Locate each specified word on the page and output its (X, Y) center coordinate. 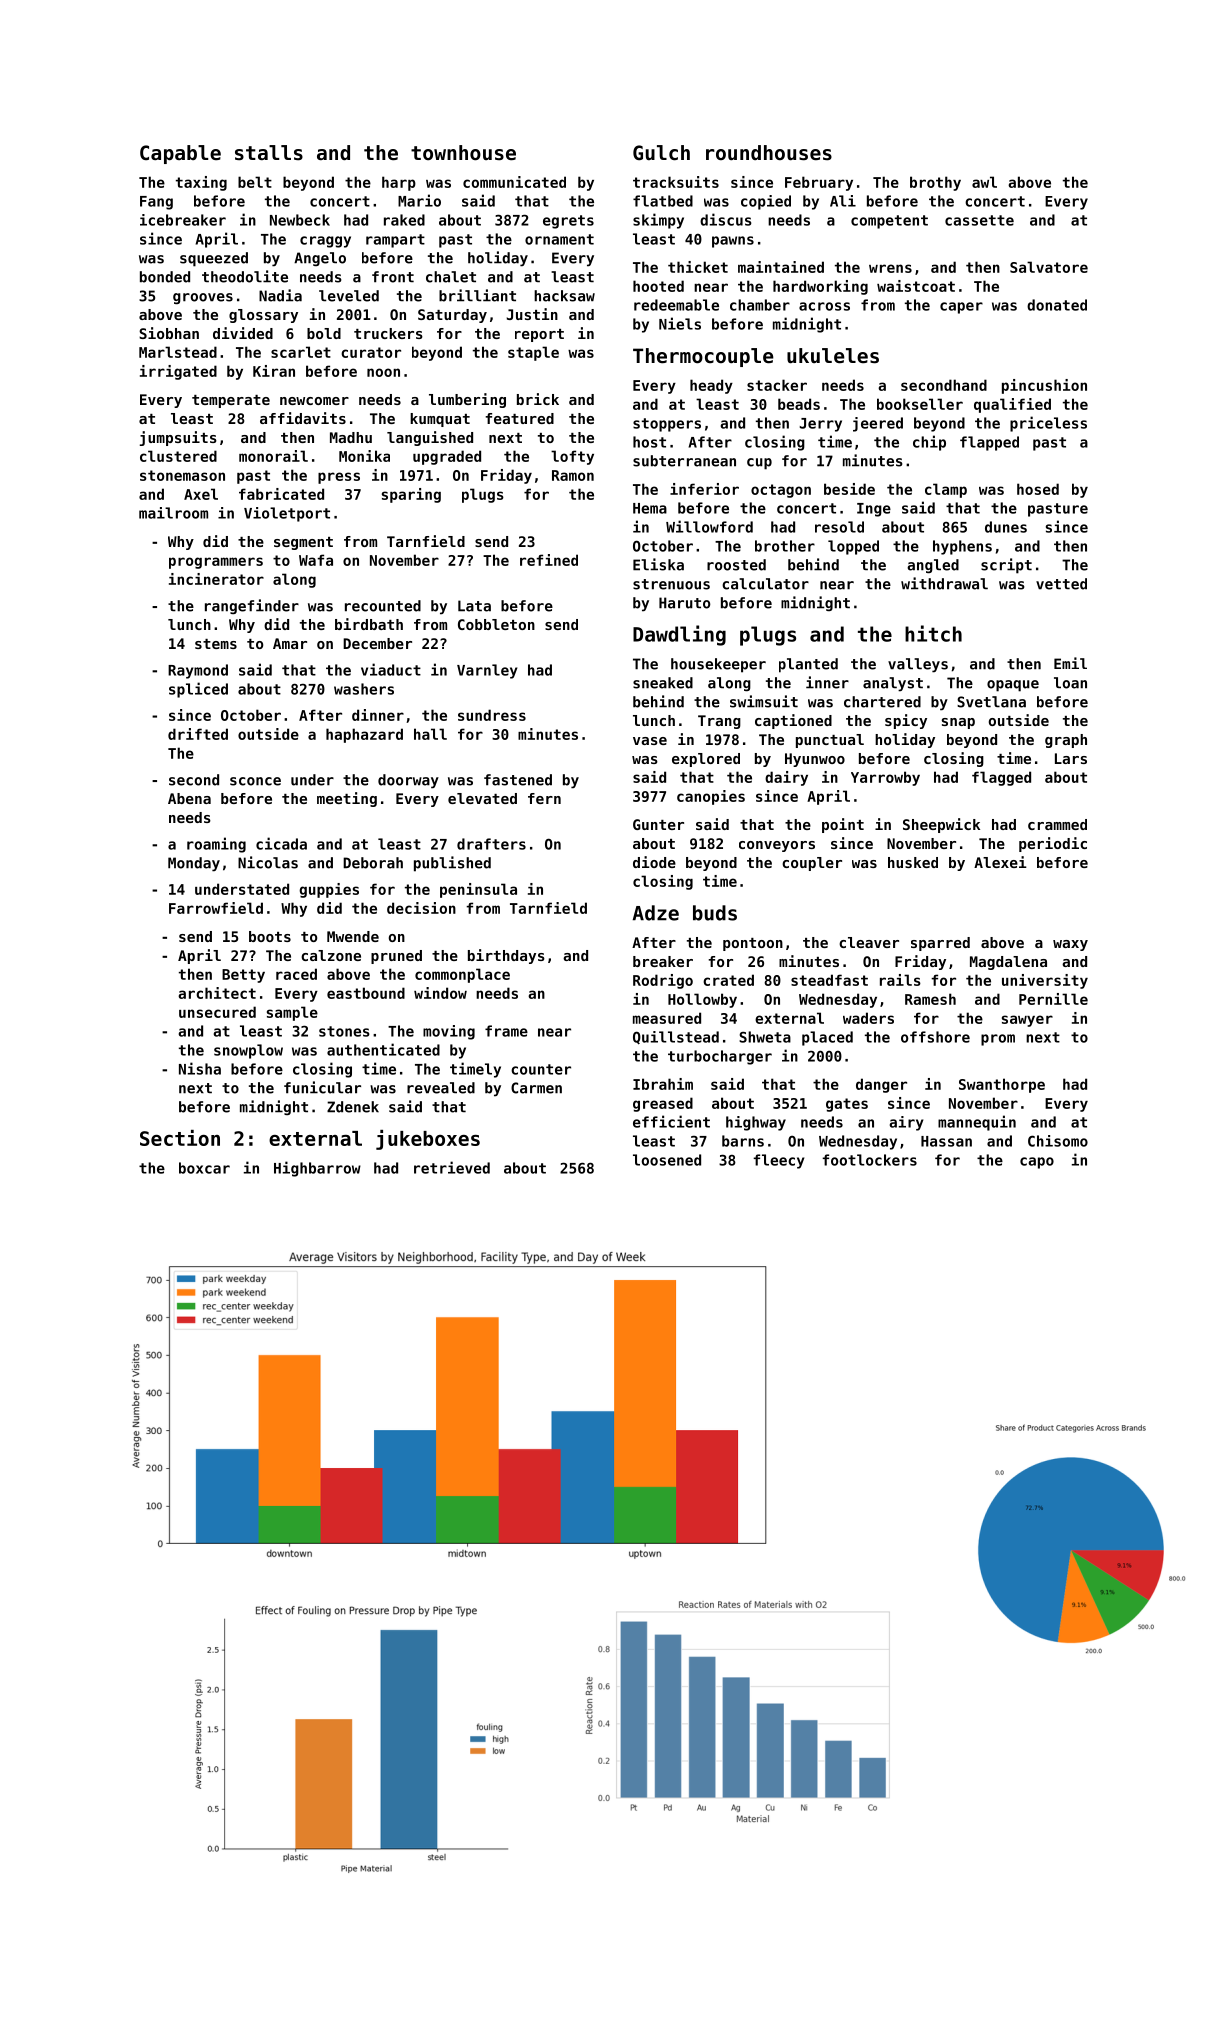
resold (839, 527)
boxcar (204, 1168)
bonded (165, 277)
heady (711, 386)
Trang (719, 722)
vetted (1061, 584)
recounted (383, 606)
